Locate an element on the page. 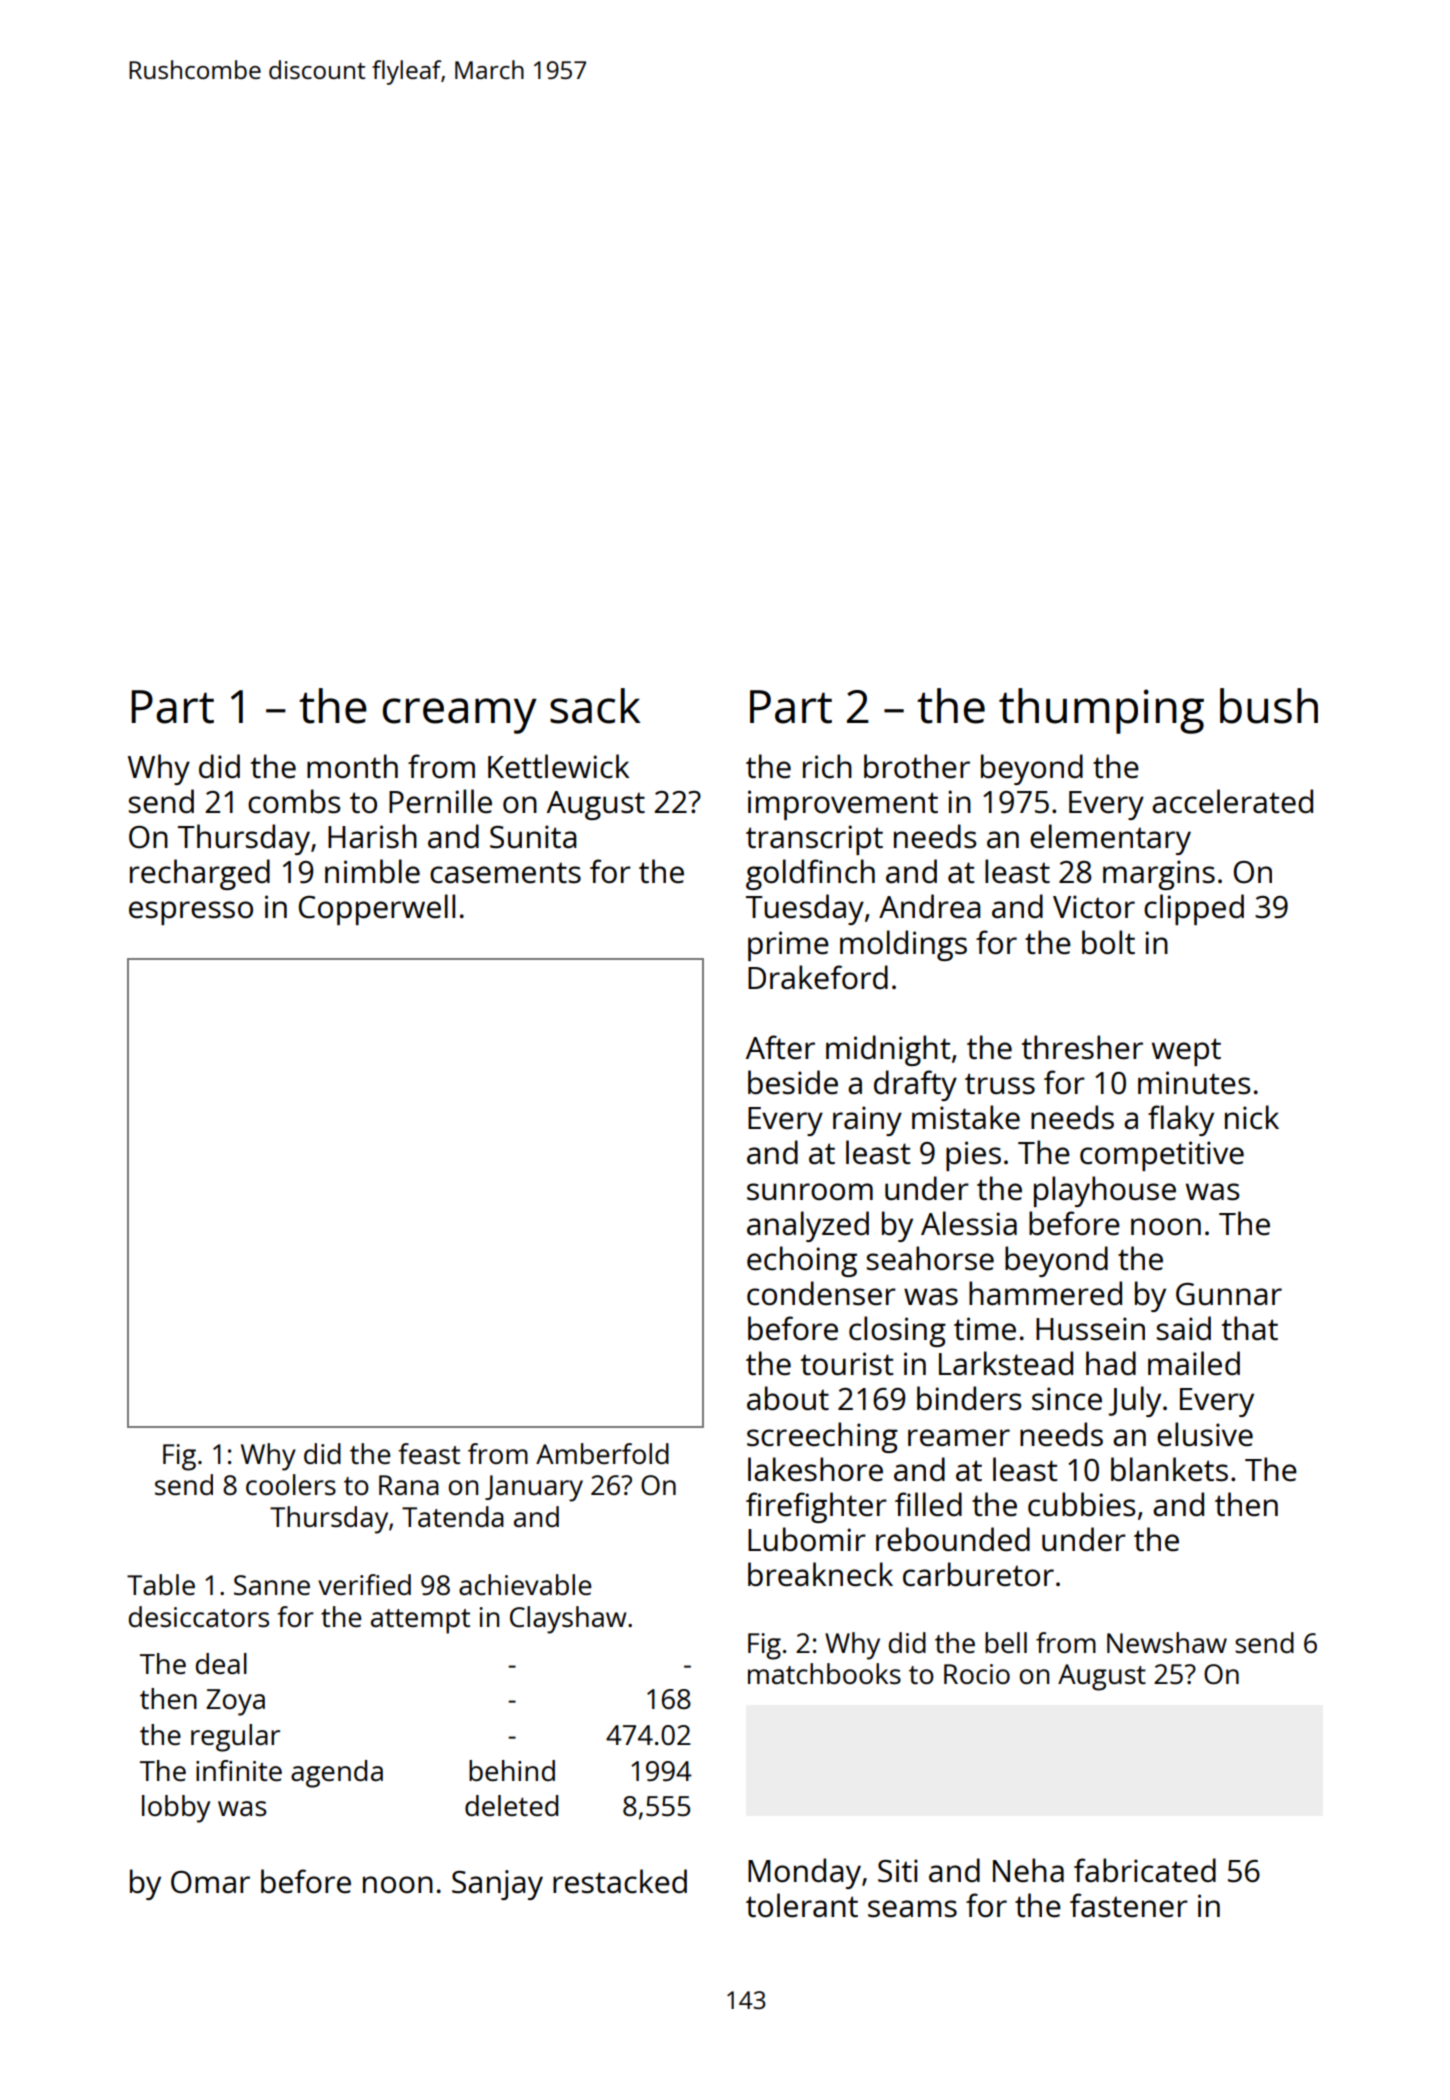 Image resolution: width=1450 pixels, height=2100 pixels. fastener is located at coordinates (1129, 1905).
